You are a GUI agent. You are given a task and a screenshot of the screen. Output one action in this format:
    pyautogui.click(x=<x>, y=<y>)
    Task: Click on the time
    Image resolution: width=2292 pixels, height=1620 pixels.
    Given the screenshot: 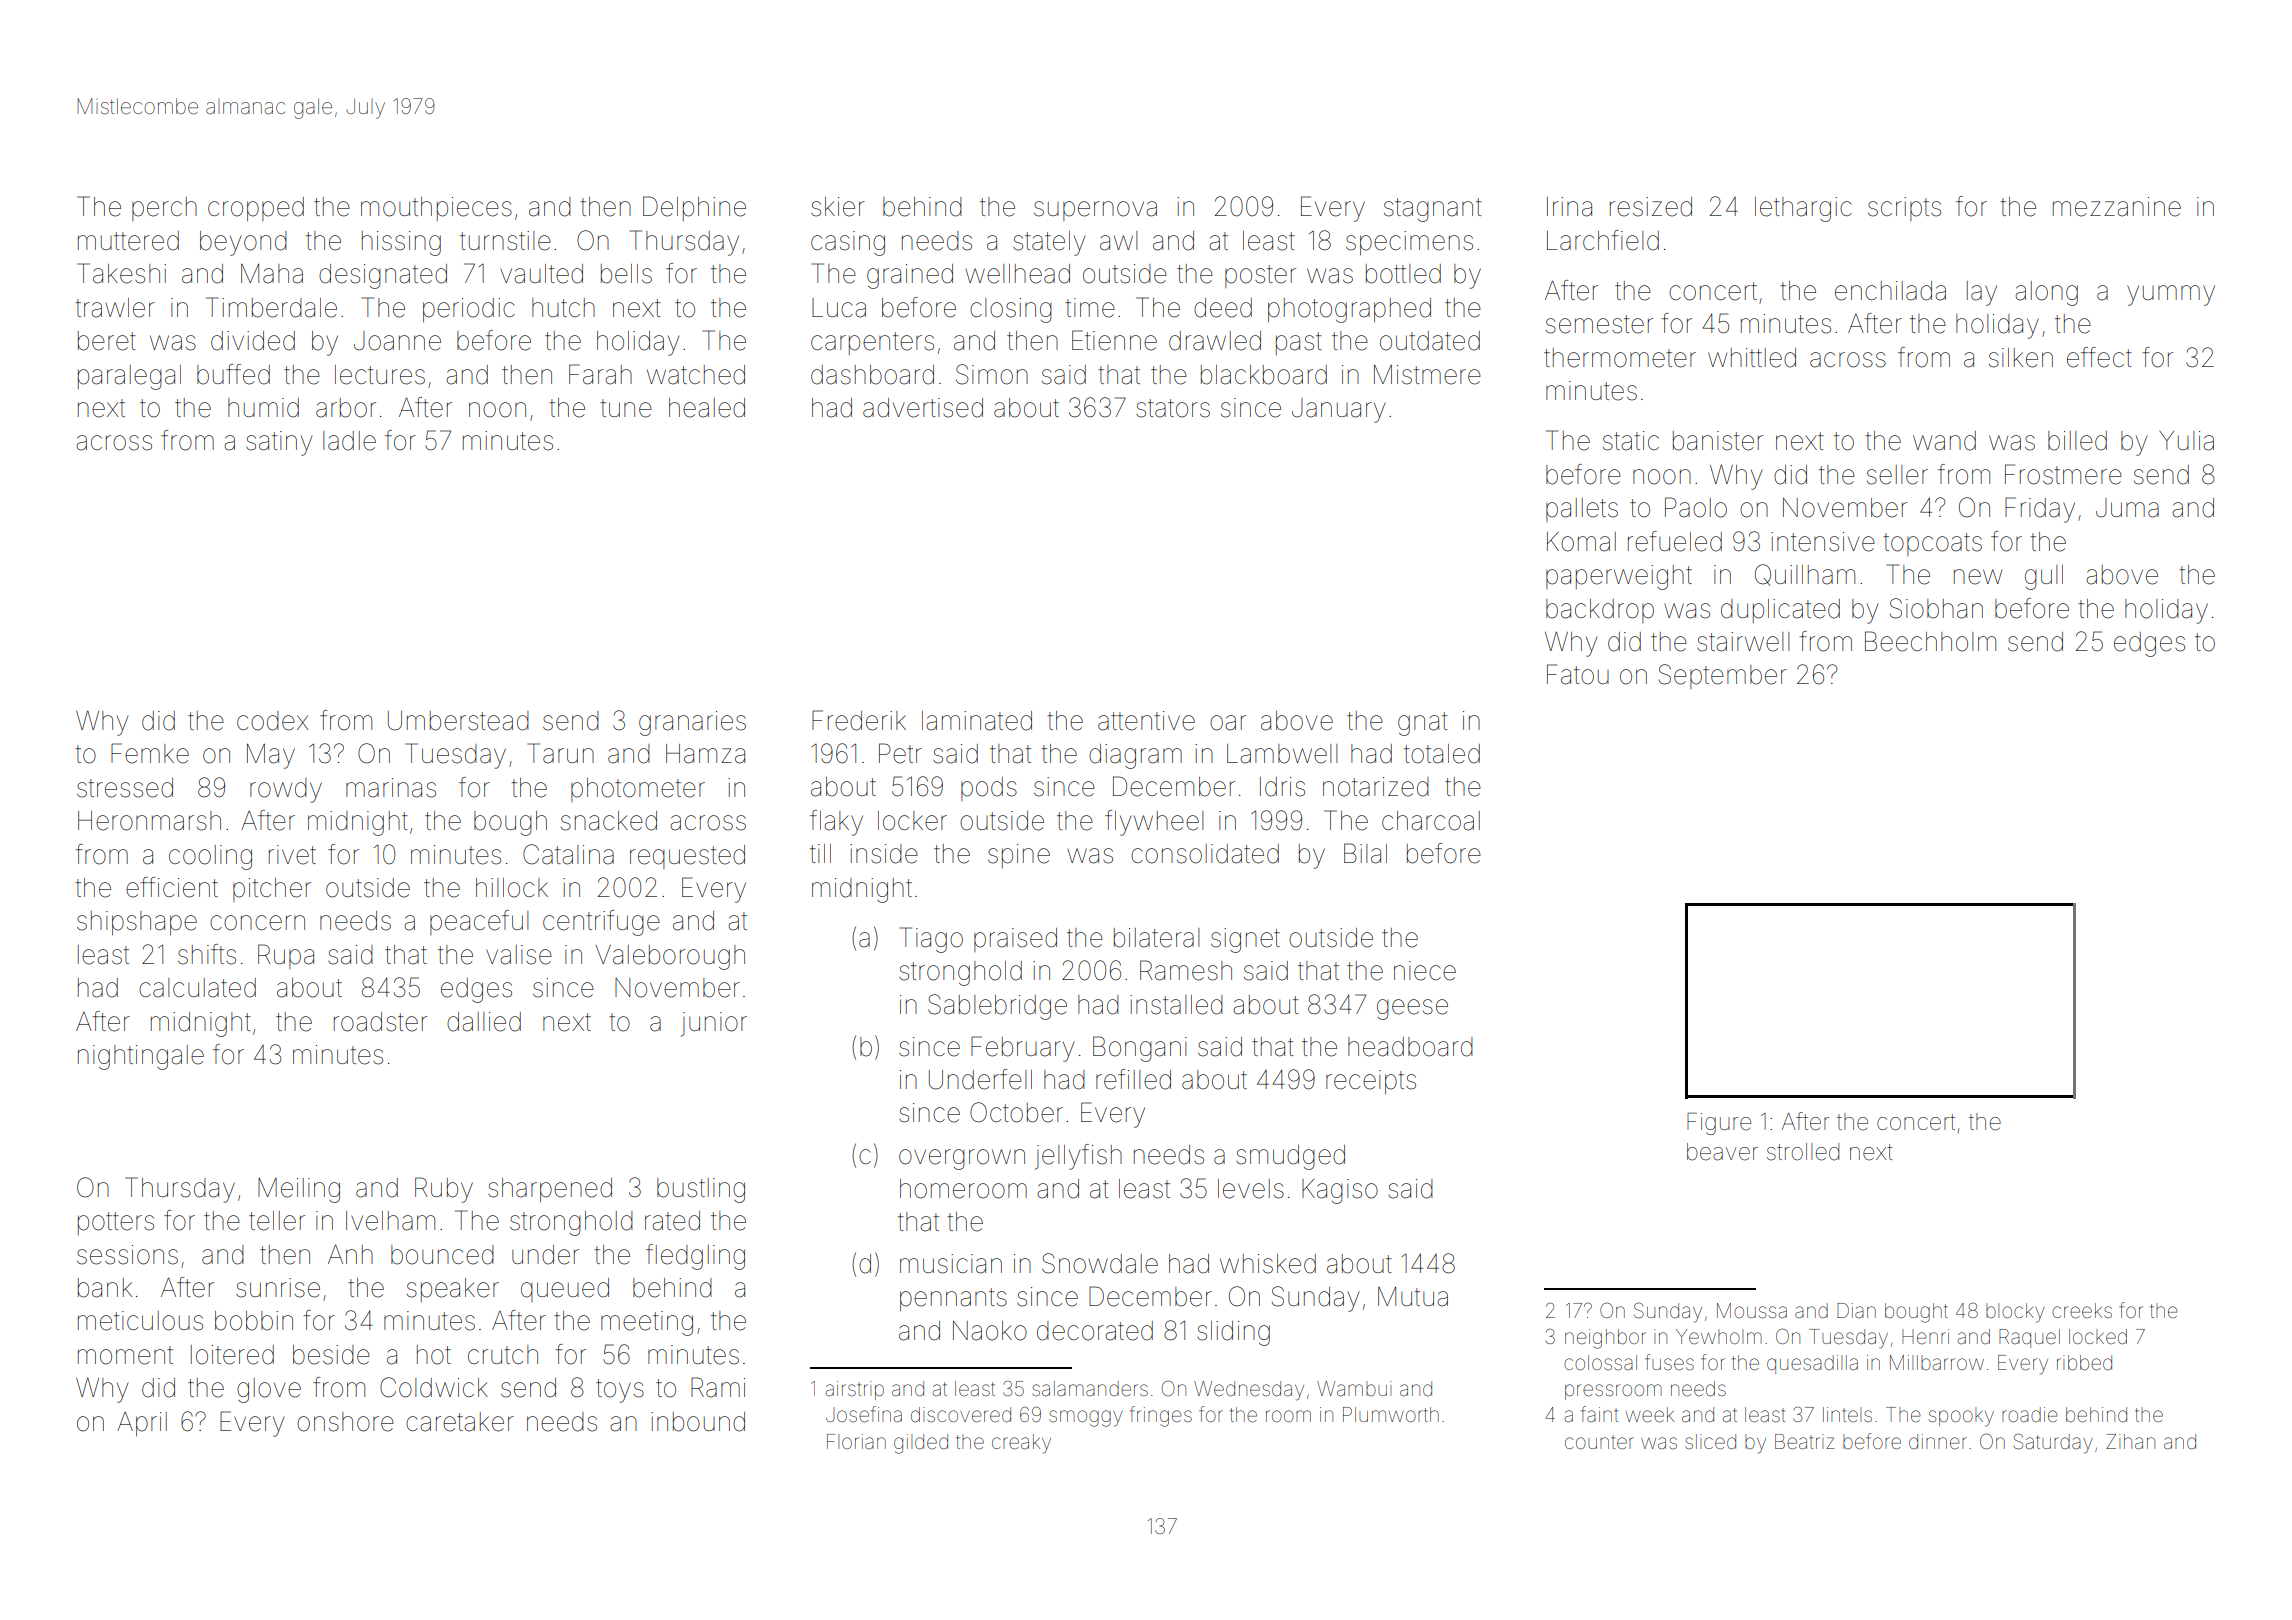 What is the action you would take?
    pyautogui.click(x=1090, y=308)
